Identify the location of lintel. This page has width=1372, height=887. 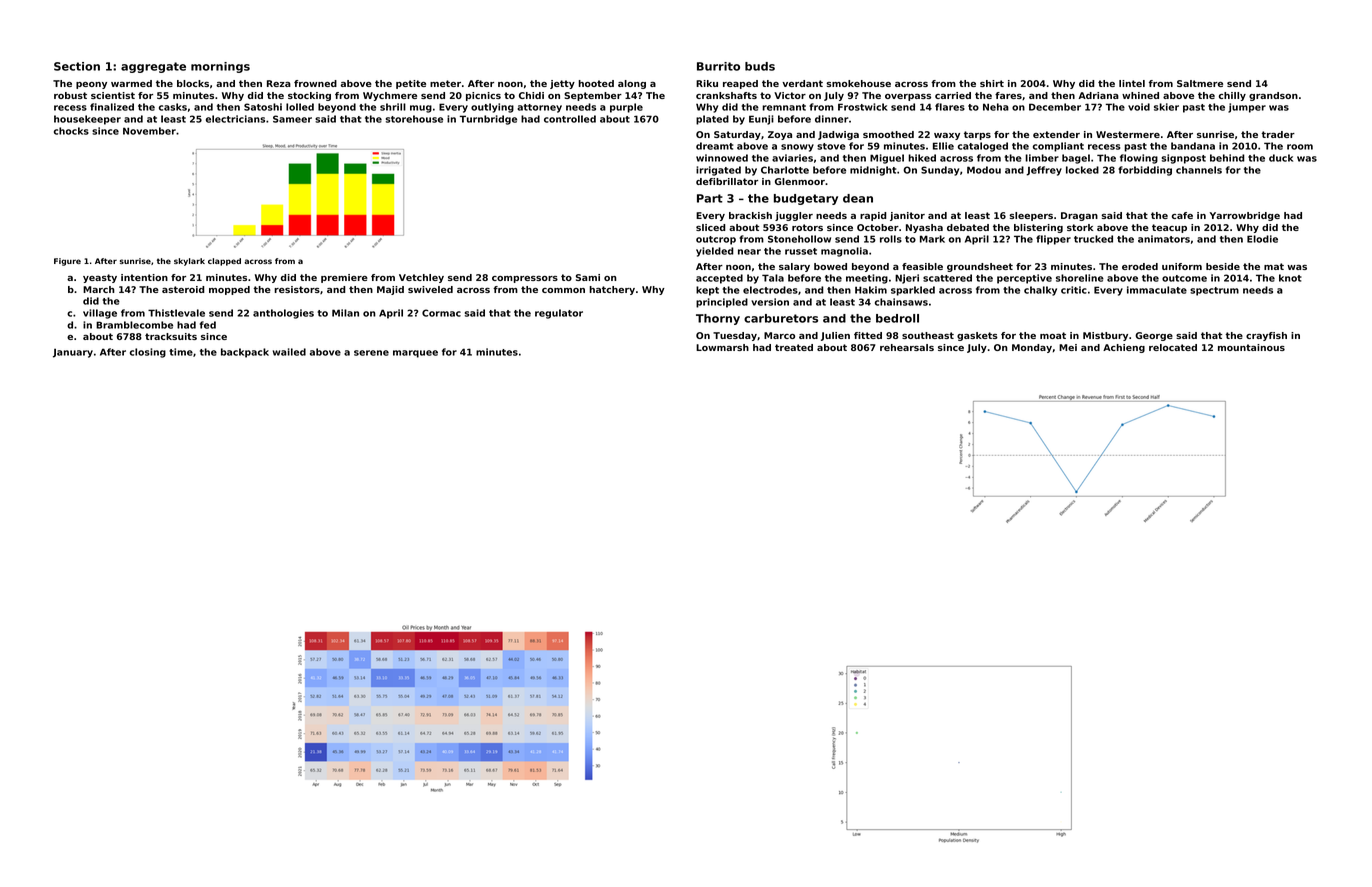
(1132, 83).
